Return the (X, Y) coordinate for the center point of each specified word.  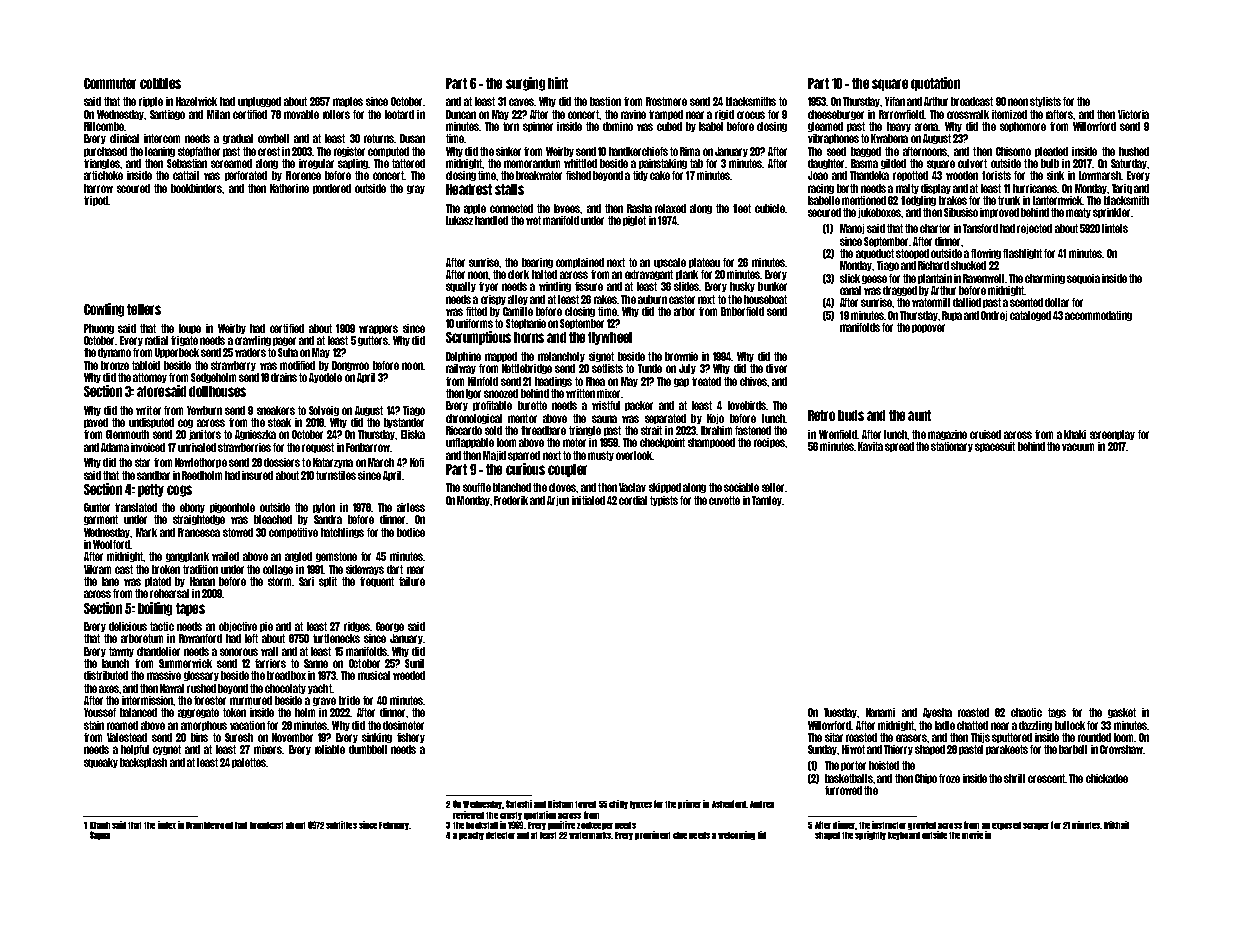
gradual (238, 139)
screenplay (1112, 435)
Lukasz (459, 220)
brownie (681, 356)
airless (411, 507)
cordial (633, 500)
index (167, 825)
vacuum (1078, 447)
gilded (893, 164)
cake (660, 175)
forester (210, 700)
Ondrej (994, 316)
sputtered (1012, 738)
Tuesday (841, 713)
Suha (288, 352)
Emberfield (742, 311)
